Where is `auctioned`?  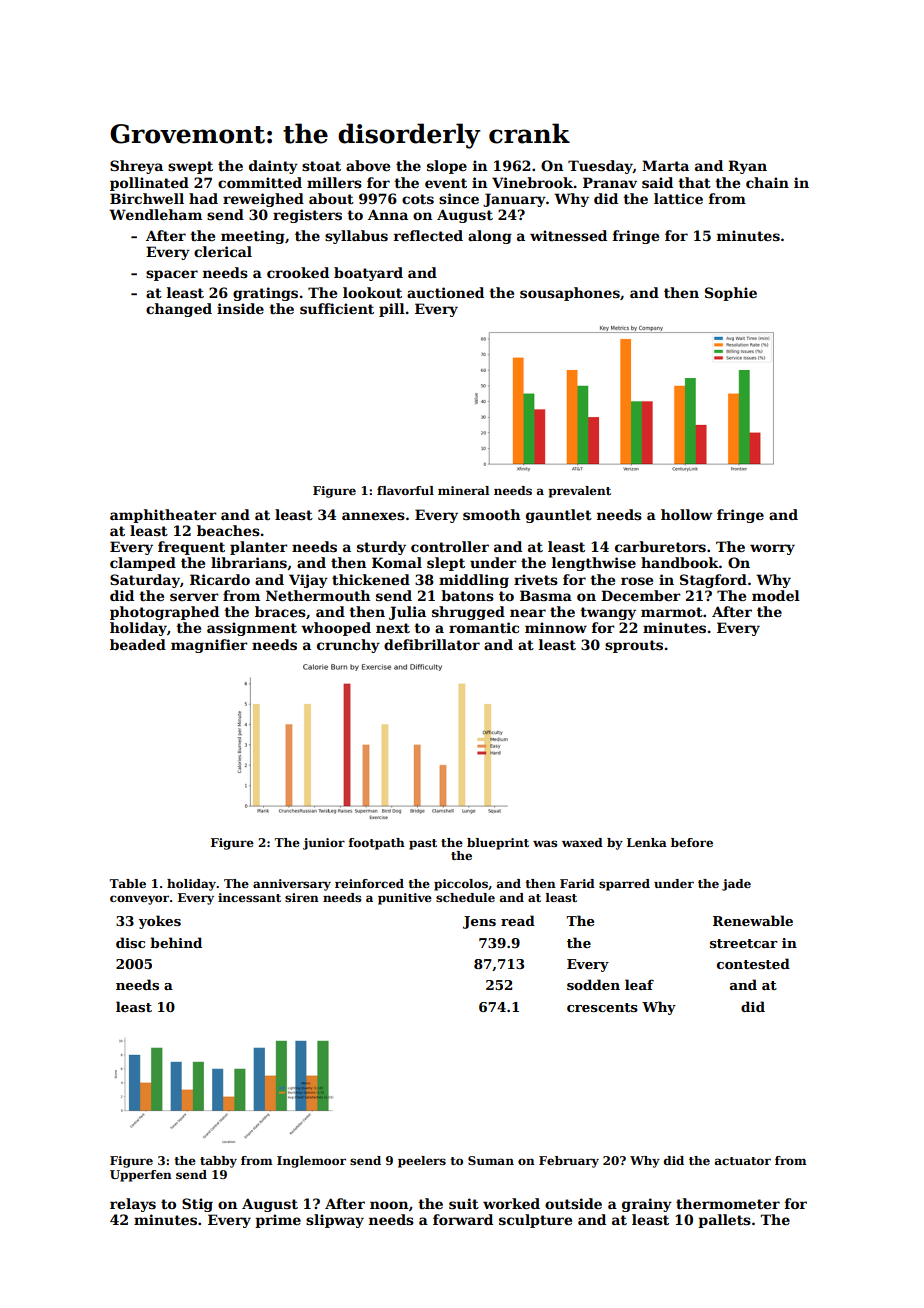
auctioned is located at coordinates (445, 292).
